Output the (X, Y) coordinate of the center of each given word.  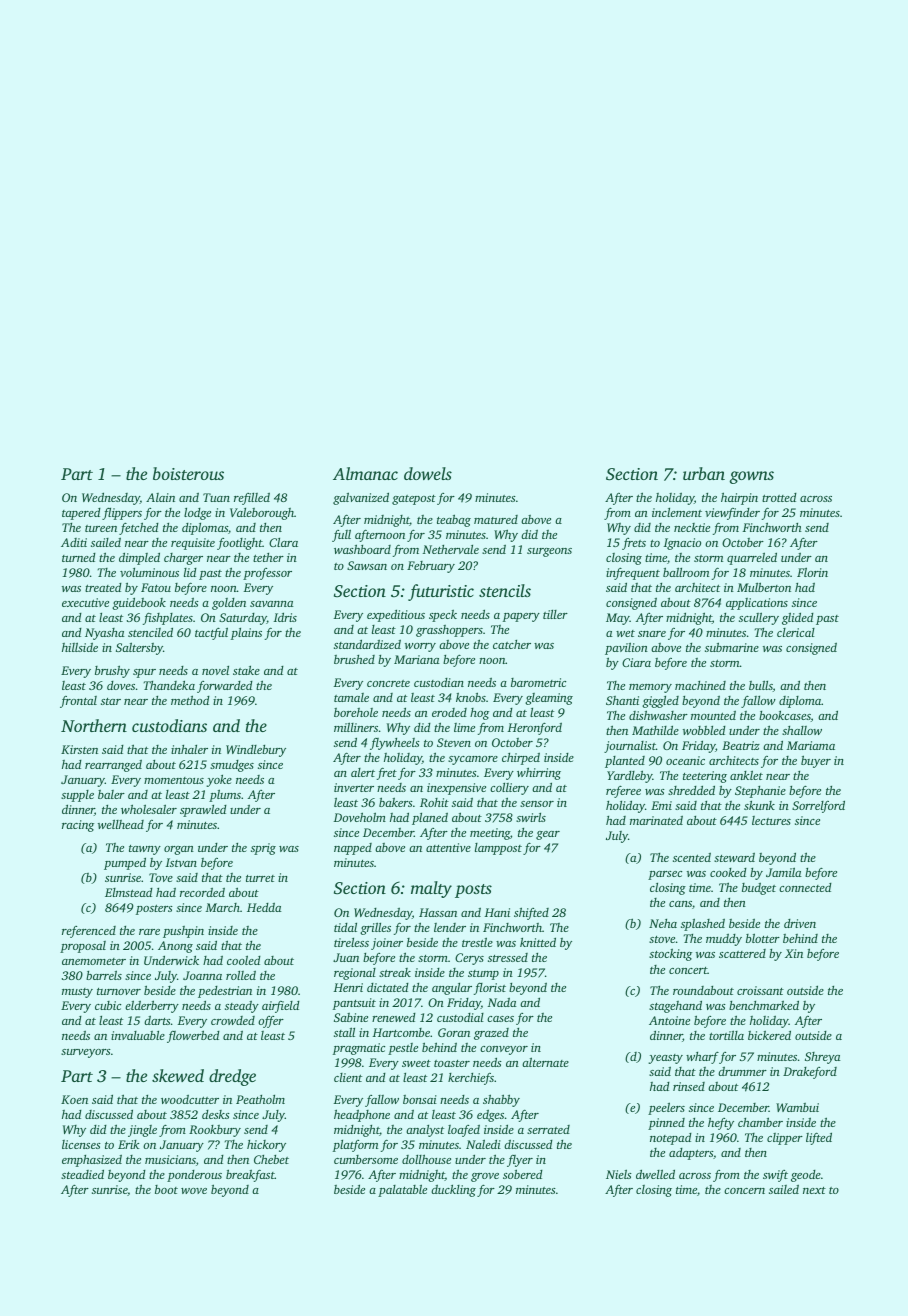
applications (757, 604)
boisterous (188, 473)
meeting (490, 834)
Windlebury (256, 751)
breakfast (250, 1175)
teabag (454, 520)
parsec (665, 875)
